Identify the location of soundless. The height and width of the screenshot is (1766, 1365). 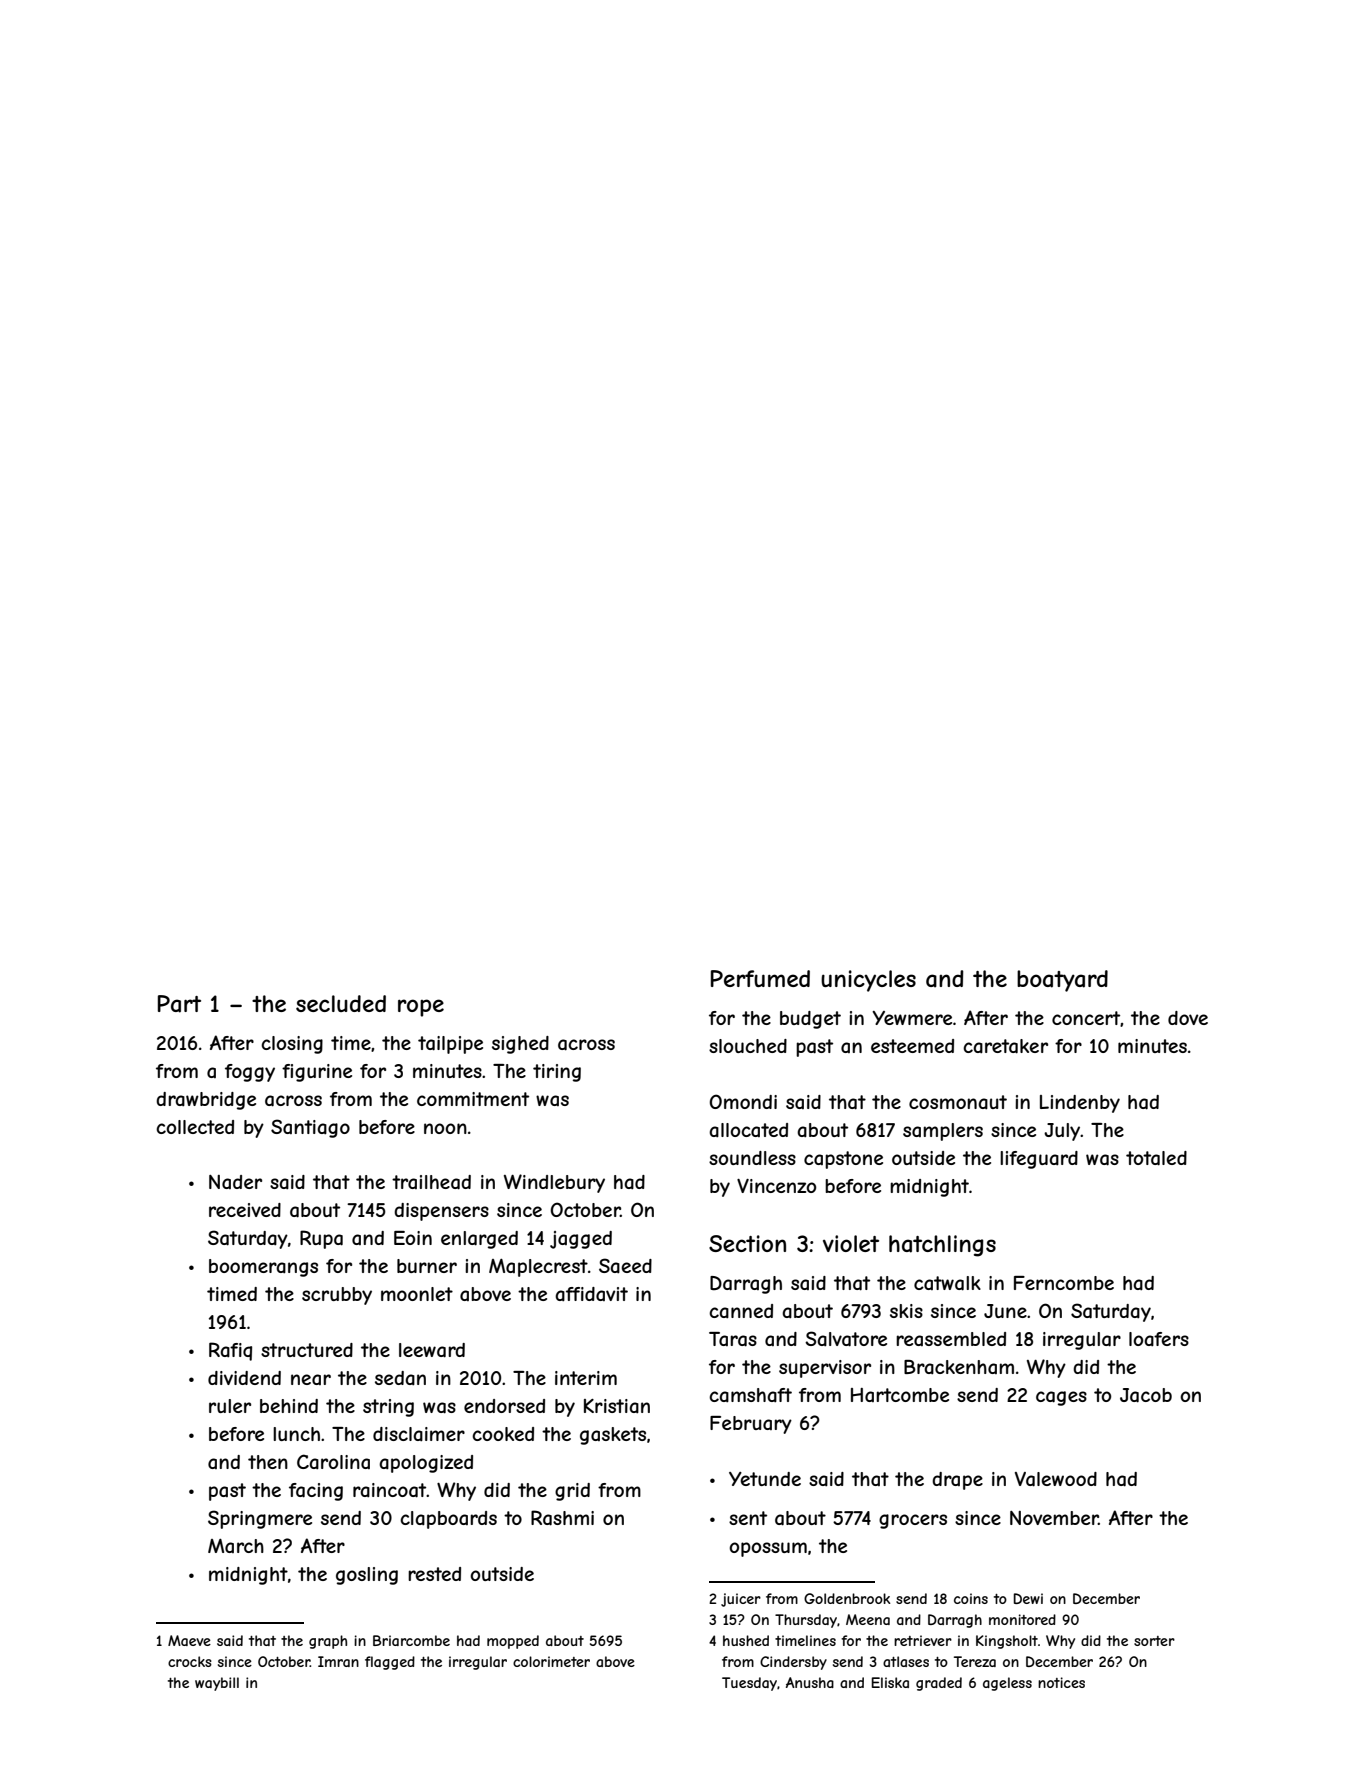
(752, 1158).
